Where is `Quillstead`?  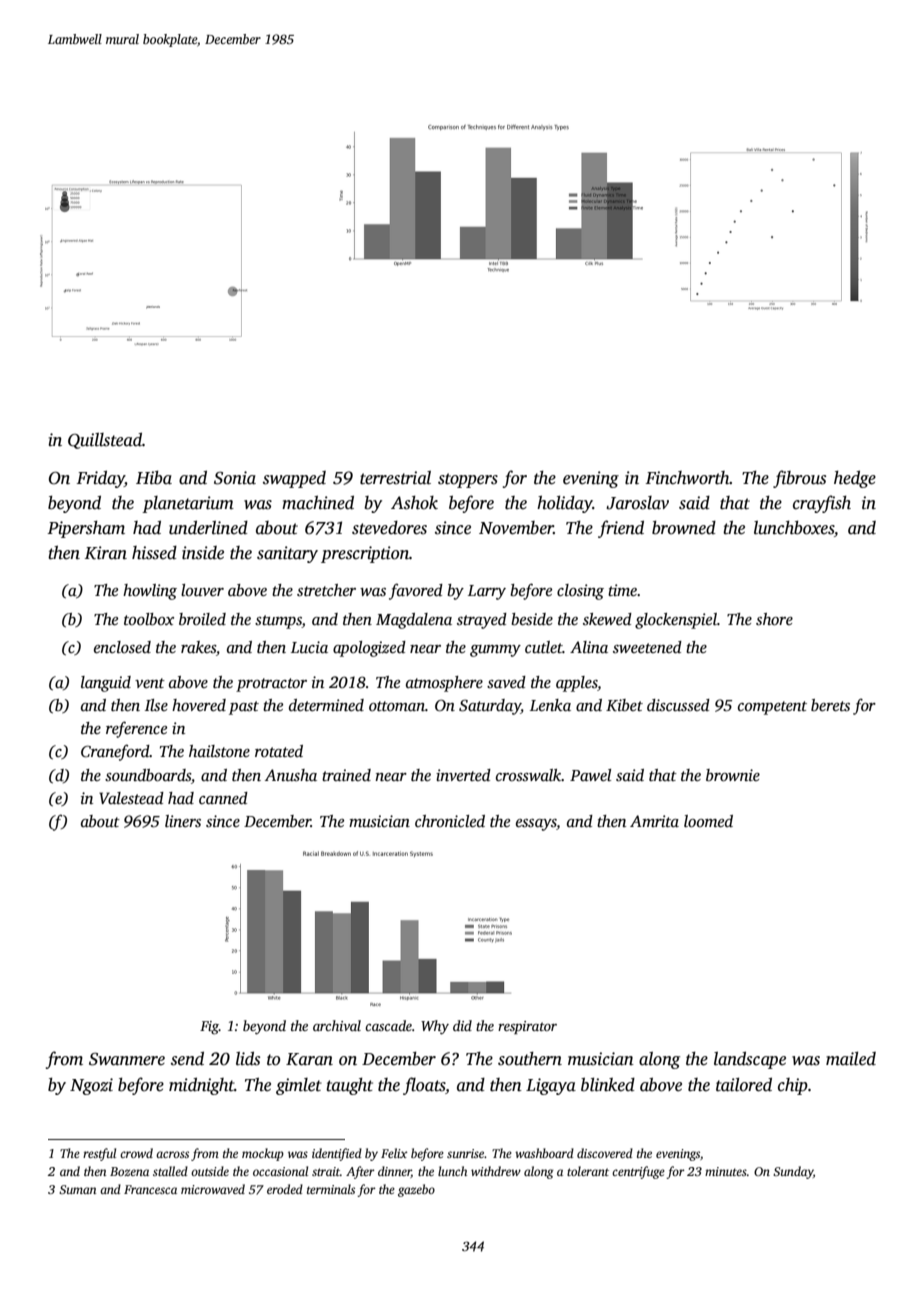
Quillstead is located at coordinates (105, 441).
